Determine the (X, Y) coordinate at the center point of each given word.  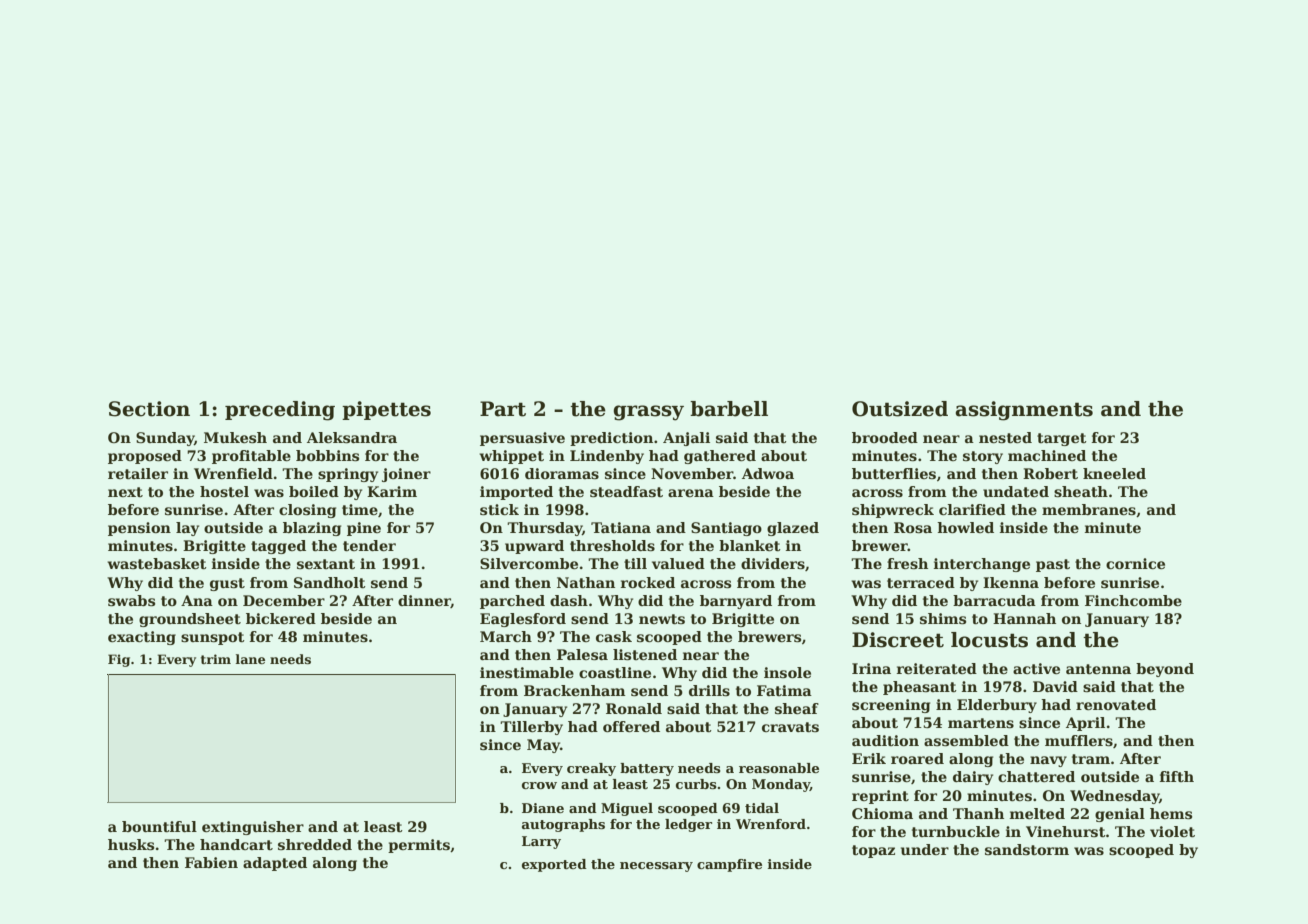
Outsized (900, 409)
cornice (1135, 563)
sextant (326, 564)
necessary (656, 867)
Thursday (544, 529)
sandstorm (1027, 849)
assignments (1024, 411)
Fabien (211, 862)
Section (149, 409)
